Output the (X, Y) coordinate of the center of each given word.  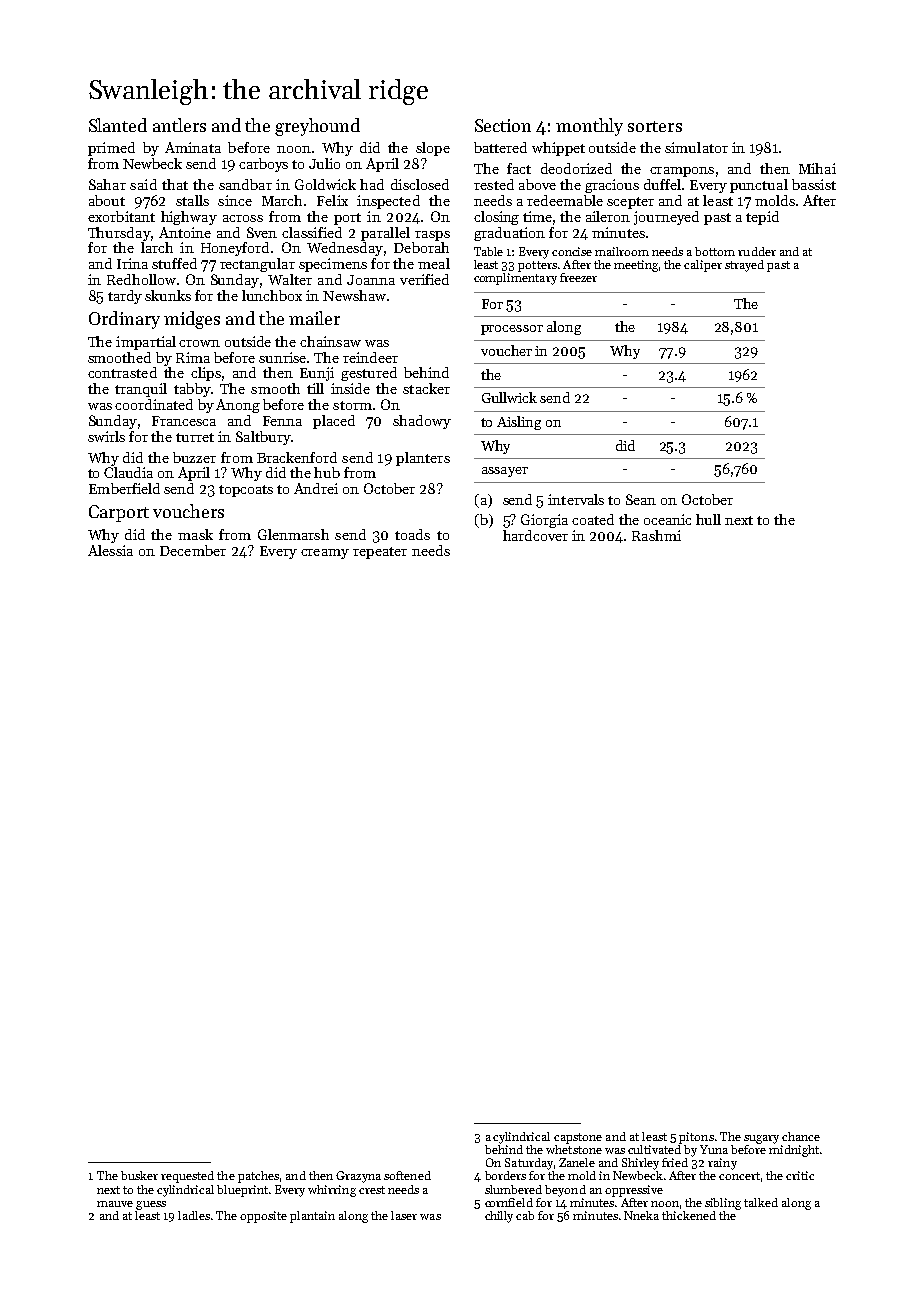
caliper (703, 266)
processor (512, 330)
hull (708, 519)
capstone (578, 1138)
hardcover (535, 535)
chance (801, 1136)
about (107, 200)
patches (258, 1177)
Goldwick (325, 184)
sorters (655, 126)
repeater (380, 553)
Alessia (110, 550)
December (193, 550)
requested (187, 1177)
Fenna (282, 421)
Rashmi (656, 535)
